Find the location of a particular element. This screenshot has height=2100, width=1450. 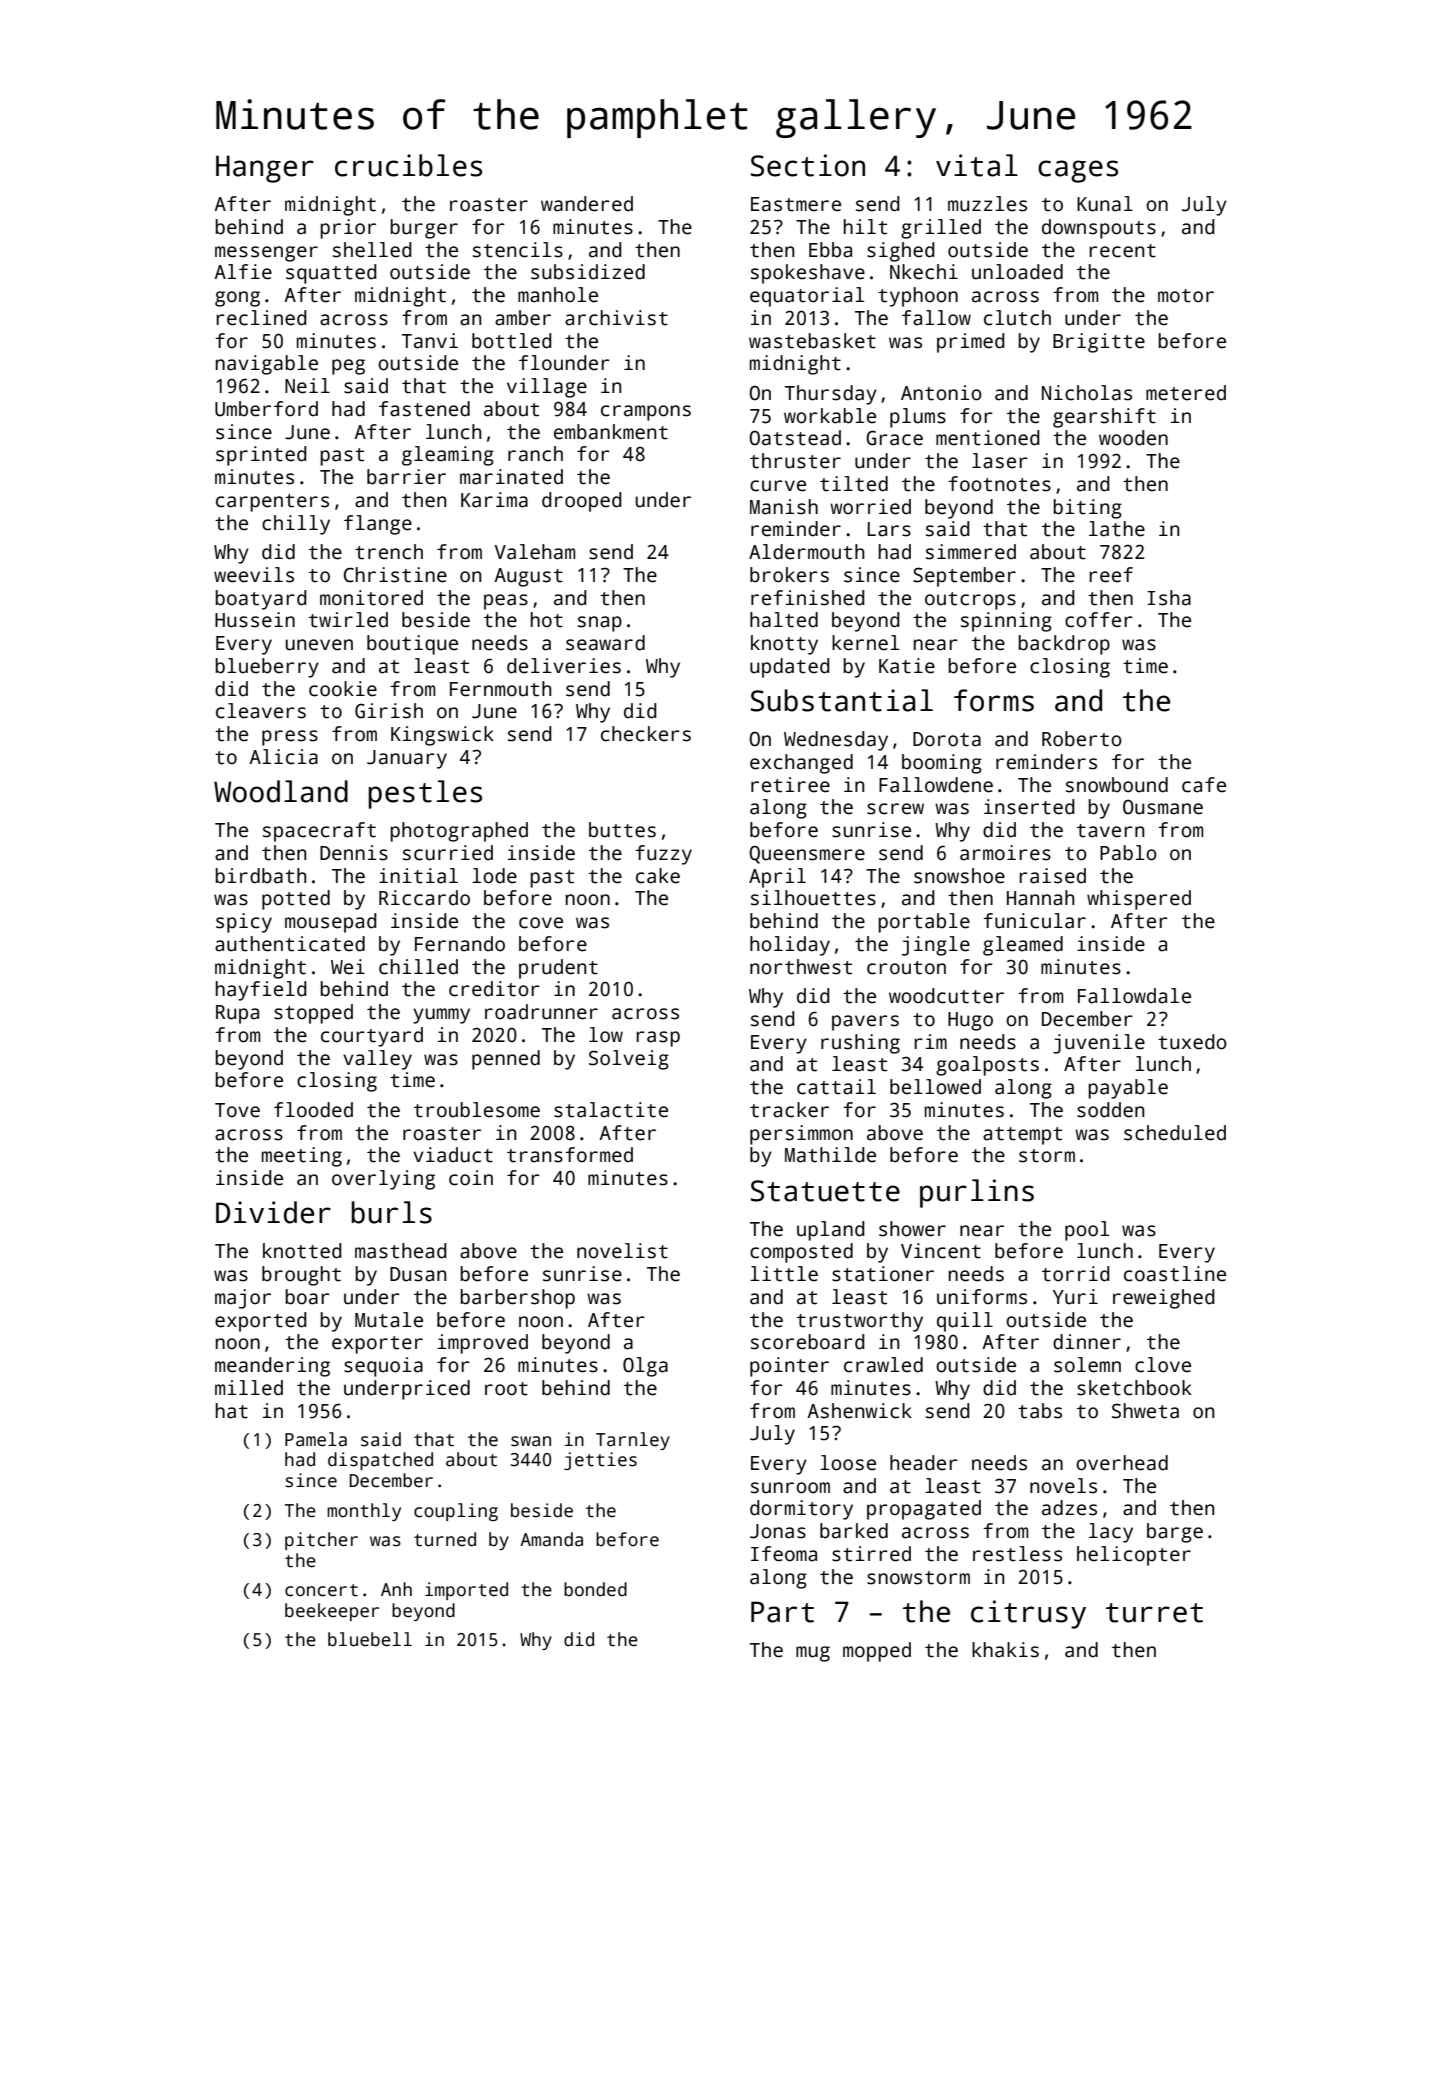

updated is located at coordinates (790, 668).
